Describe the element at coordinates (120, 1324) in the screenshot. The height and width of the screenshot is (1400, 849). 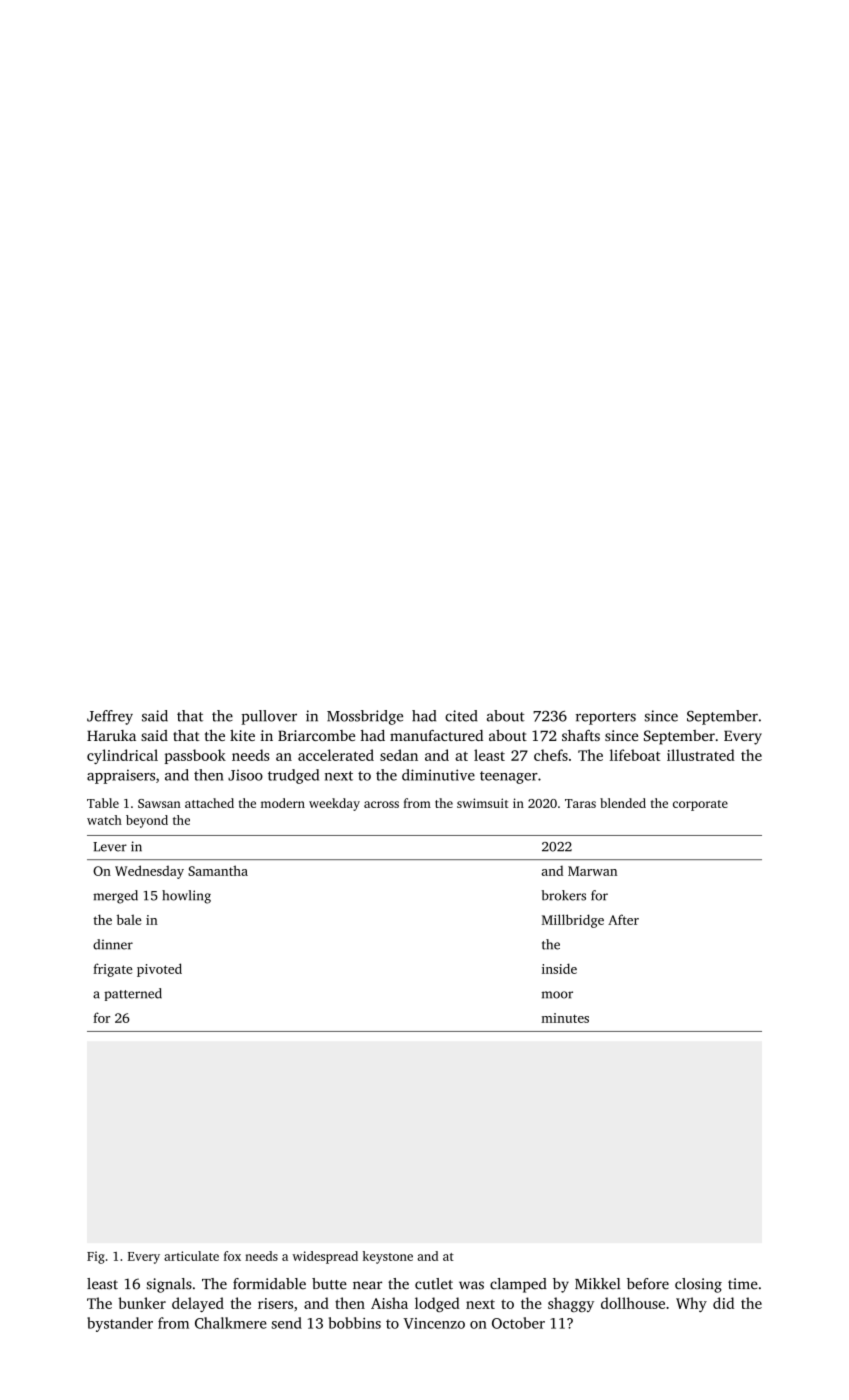
I see `bystander` at that location.
